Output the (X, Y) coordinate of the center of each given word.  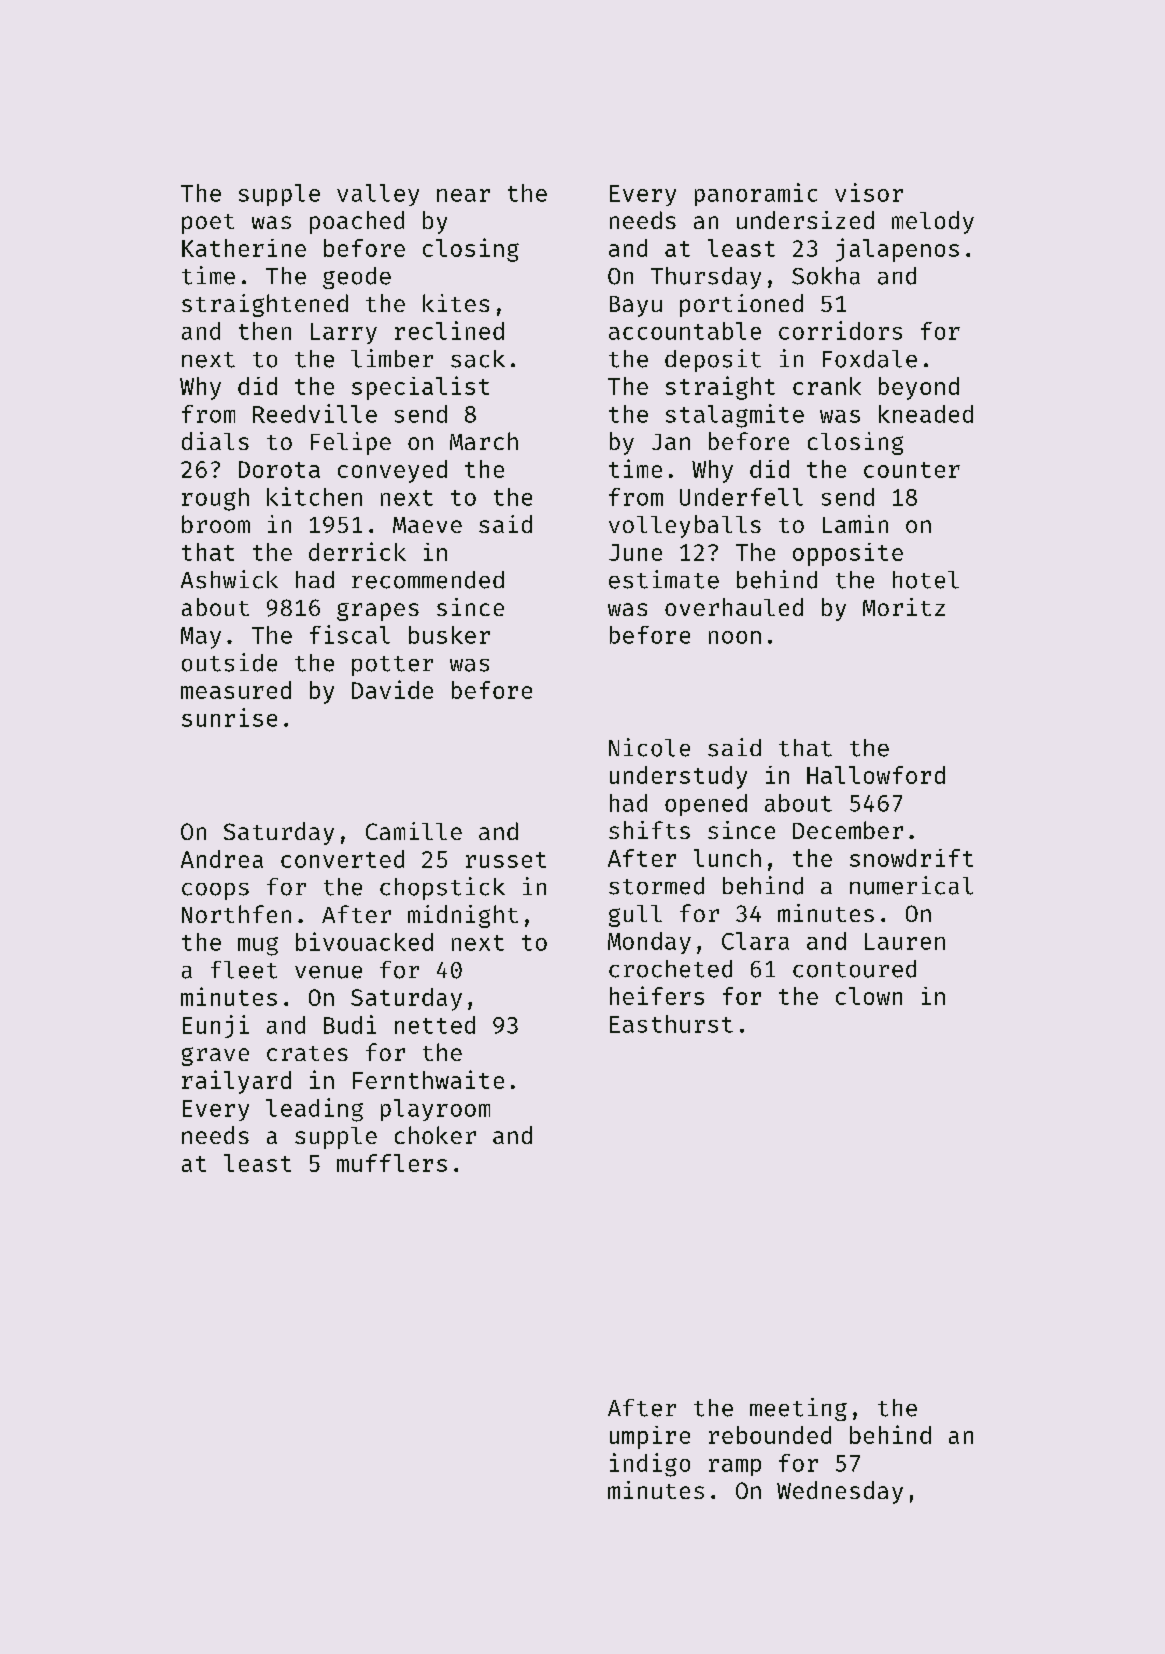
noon (735, 637)
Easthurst (671, 1024)
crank (827, 386)
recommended (428, 580)
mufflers (392, 1163)
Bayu (636, 306)
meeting (798, 1409)
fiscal (350, 634)
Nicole (649, 747)
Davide (392, 689)
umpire (650, 1437)
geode (357, 278)
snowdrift (911, 858)
